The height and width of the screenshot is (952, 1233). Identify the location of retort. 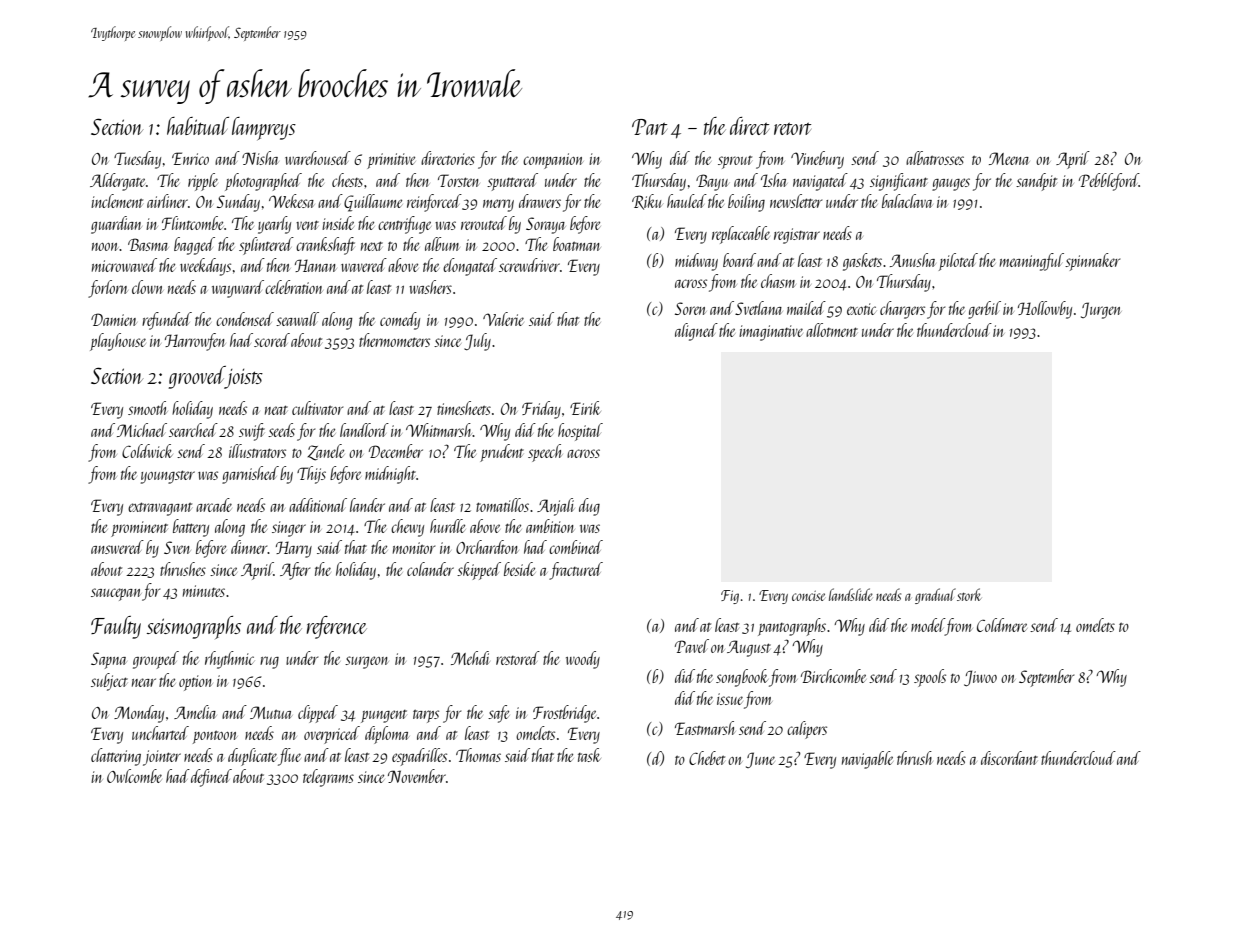
(792, 128).
